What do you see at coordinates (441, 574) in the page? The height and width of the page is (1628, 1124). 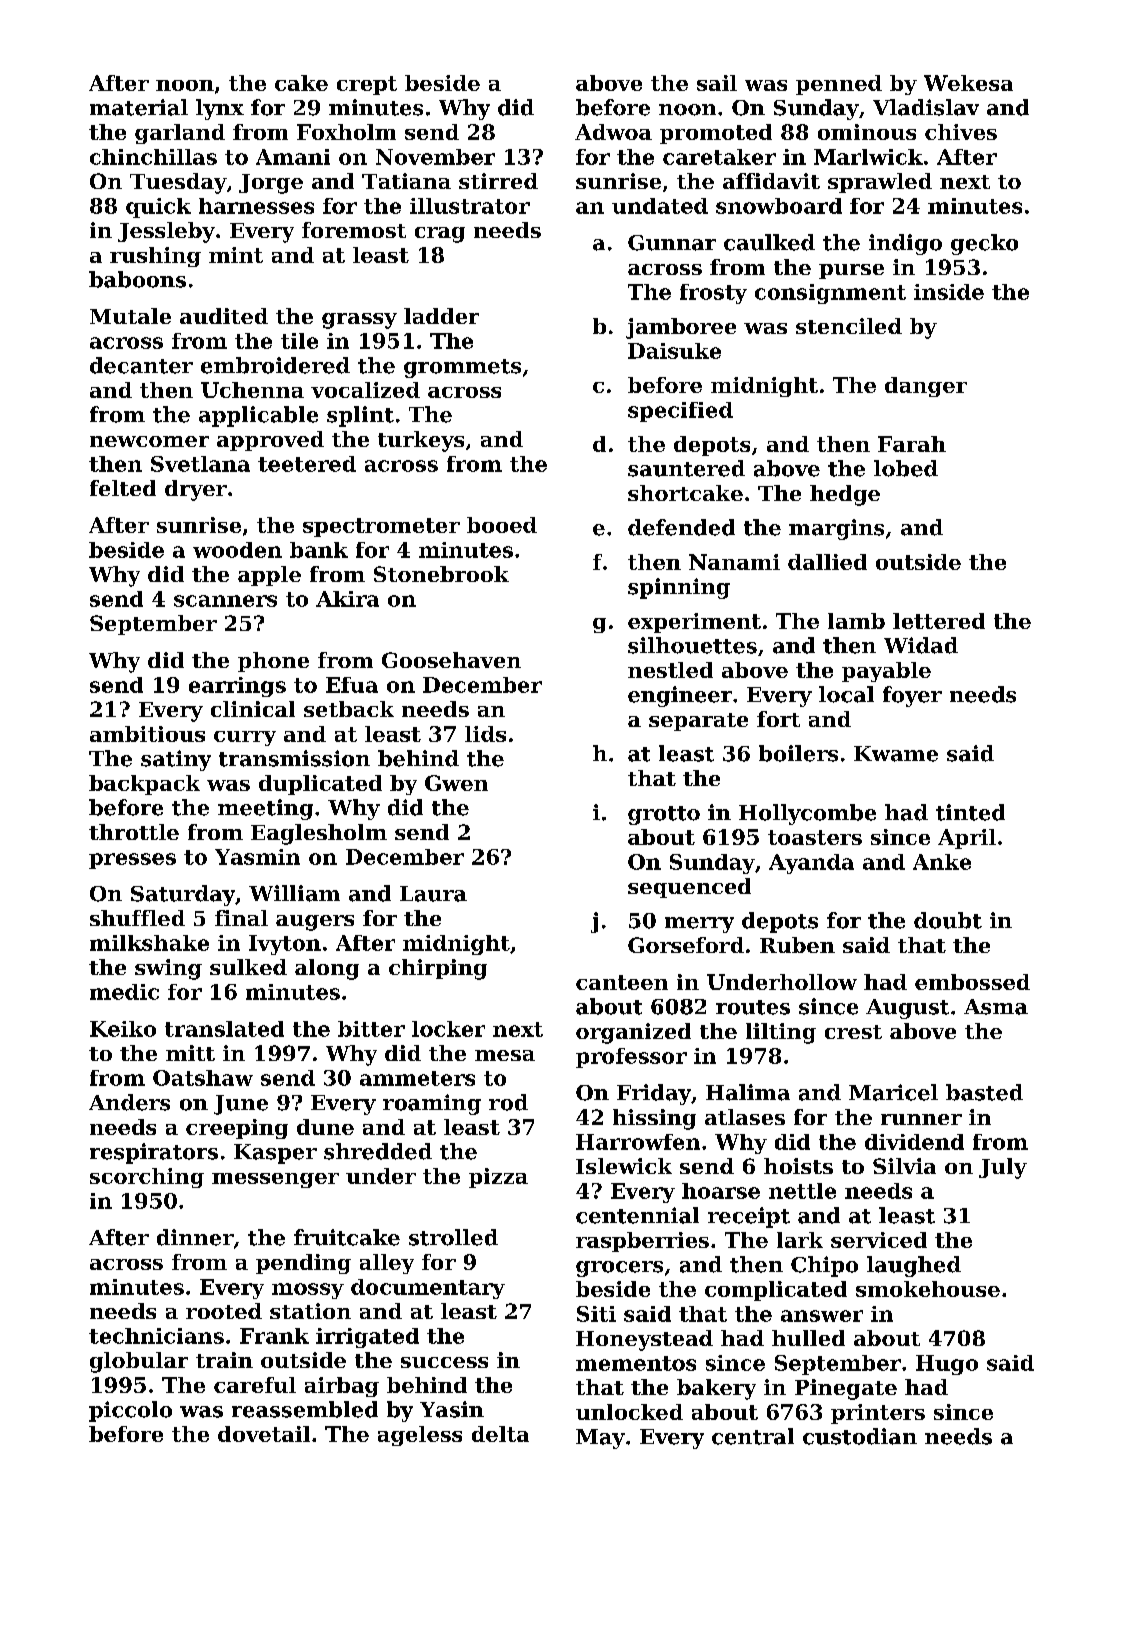 I see `Stonebrook` at bounding box center [441, 574].
